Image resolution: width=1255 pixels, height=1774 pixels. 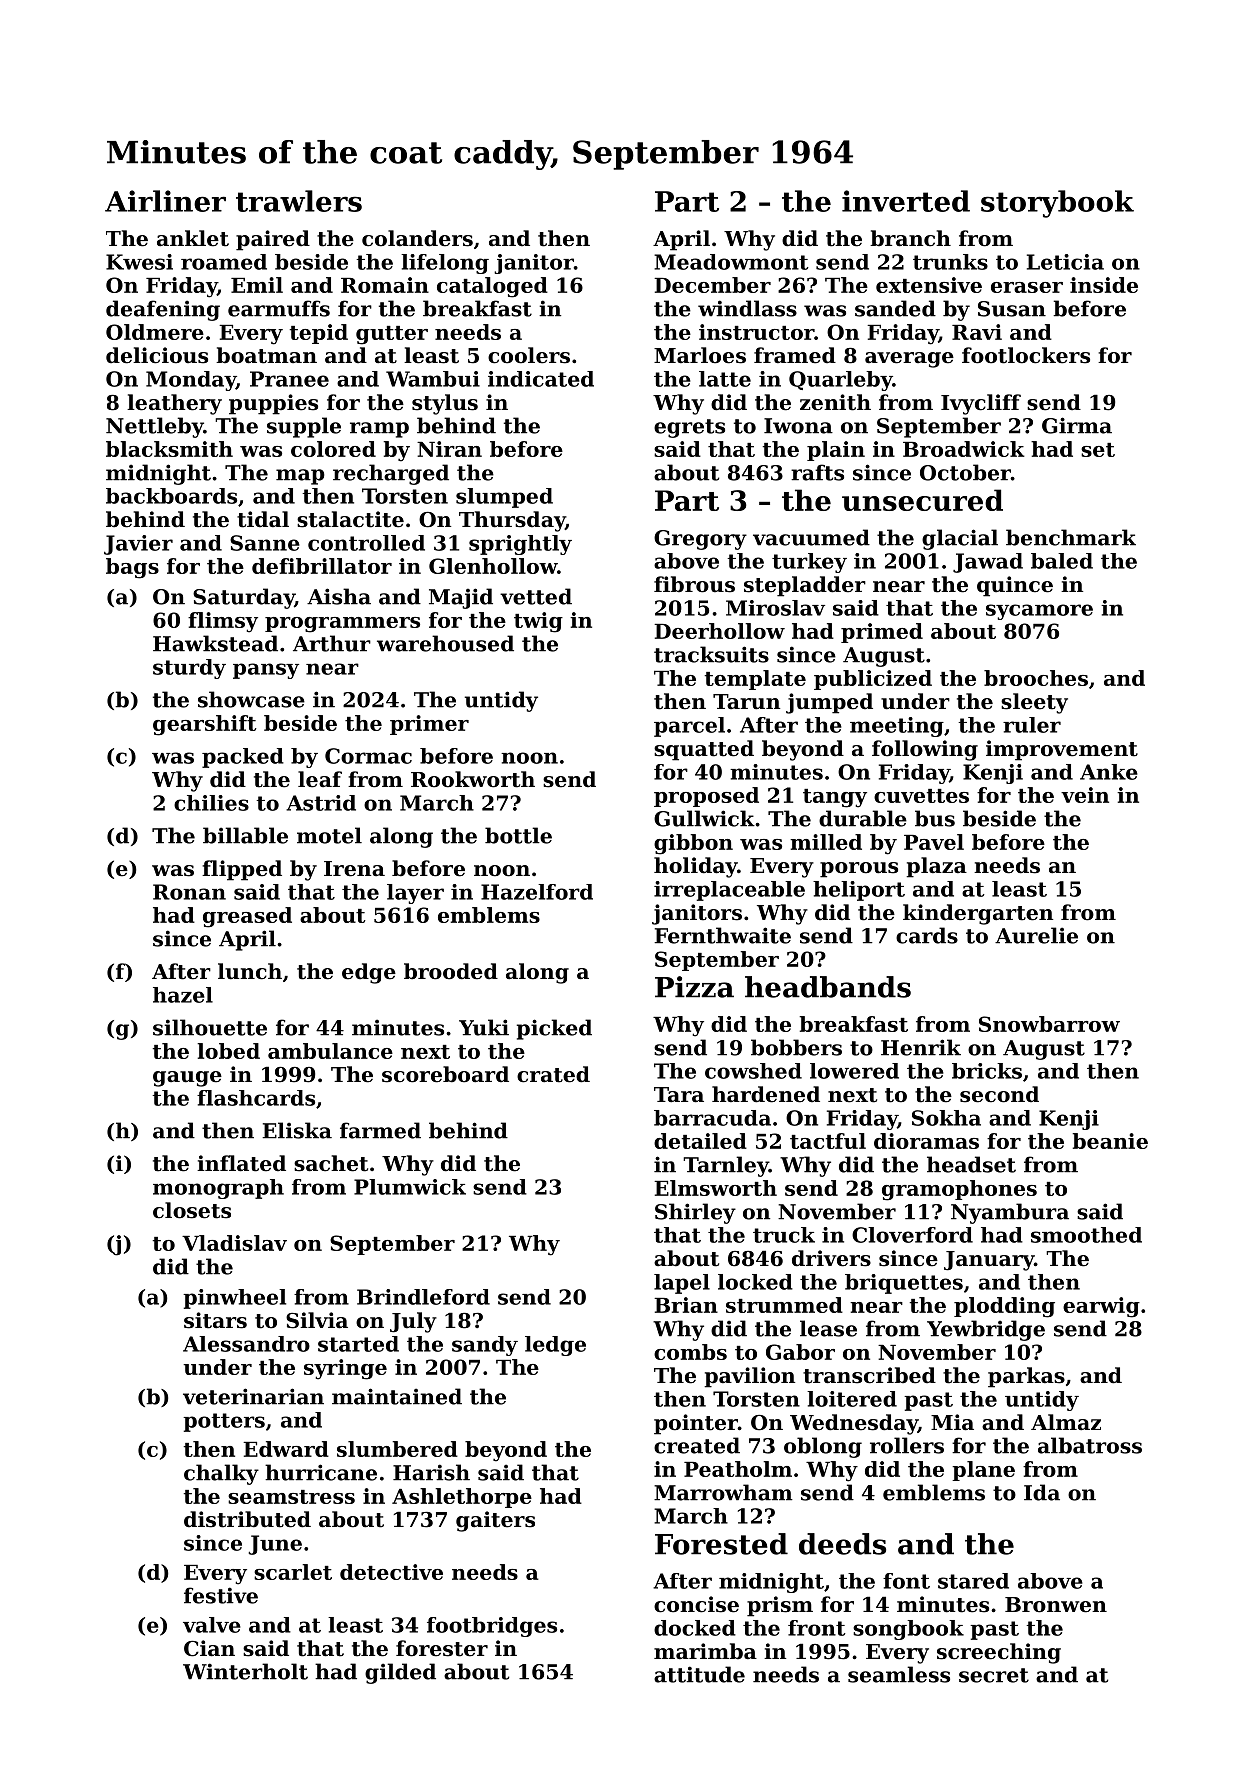 What do you see at coordinates (1049, 1024) in the page?
I see `Snowbarrow` at bounding box center [1049, 1024].
